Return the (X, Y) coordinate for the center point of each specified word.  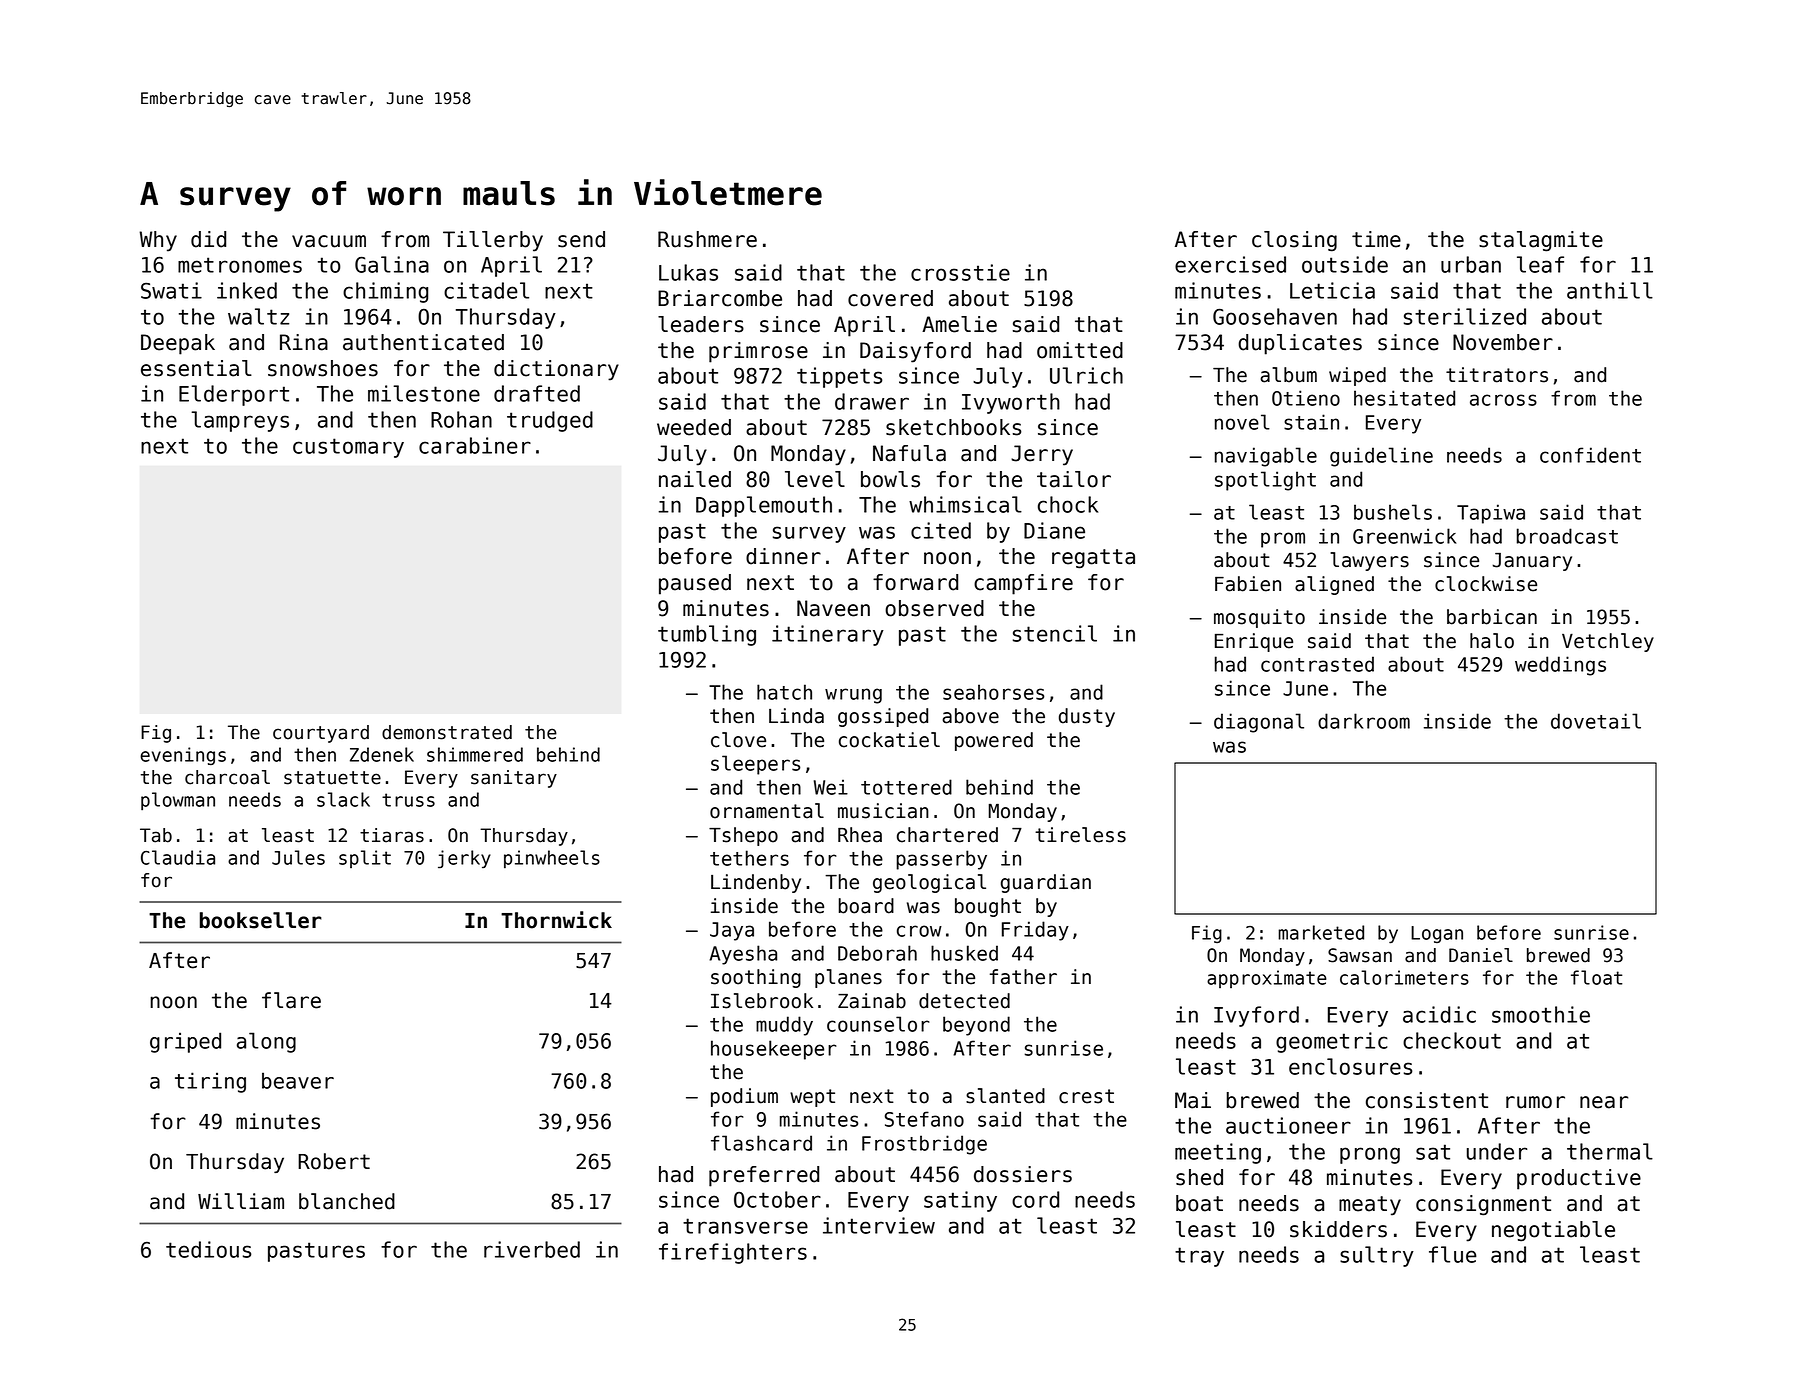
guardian (1046, 883)
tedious (208, 1249)
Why (158, 241)
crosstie (960, 272)
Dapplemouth (764, 506)
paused (695, 584)
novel (1242, 422)
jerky (464, 859)
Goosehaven (1275, 316)
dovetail (1596, 721)
